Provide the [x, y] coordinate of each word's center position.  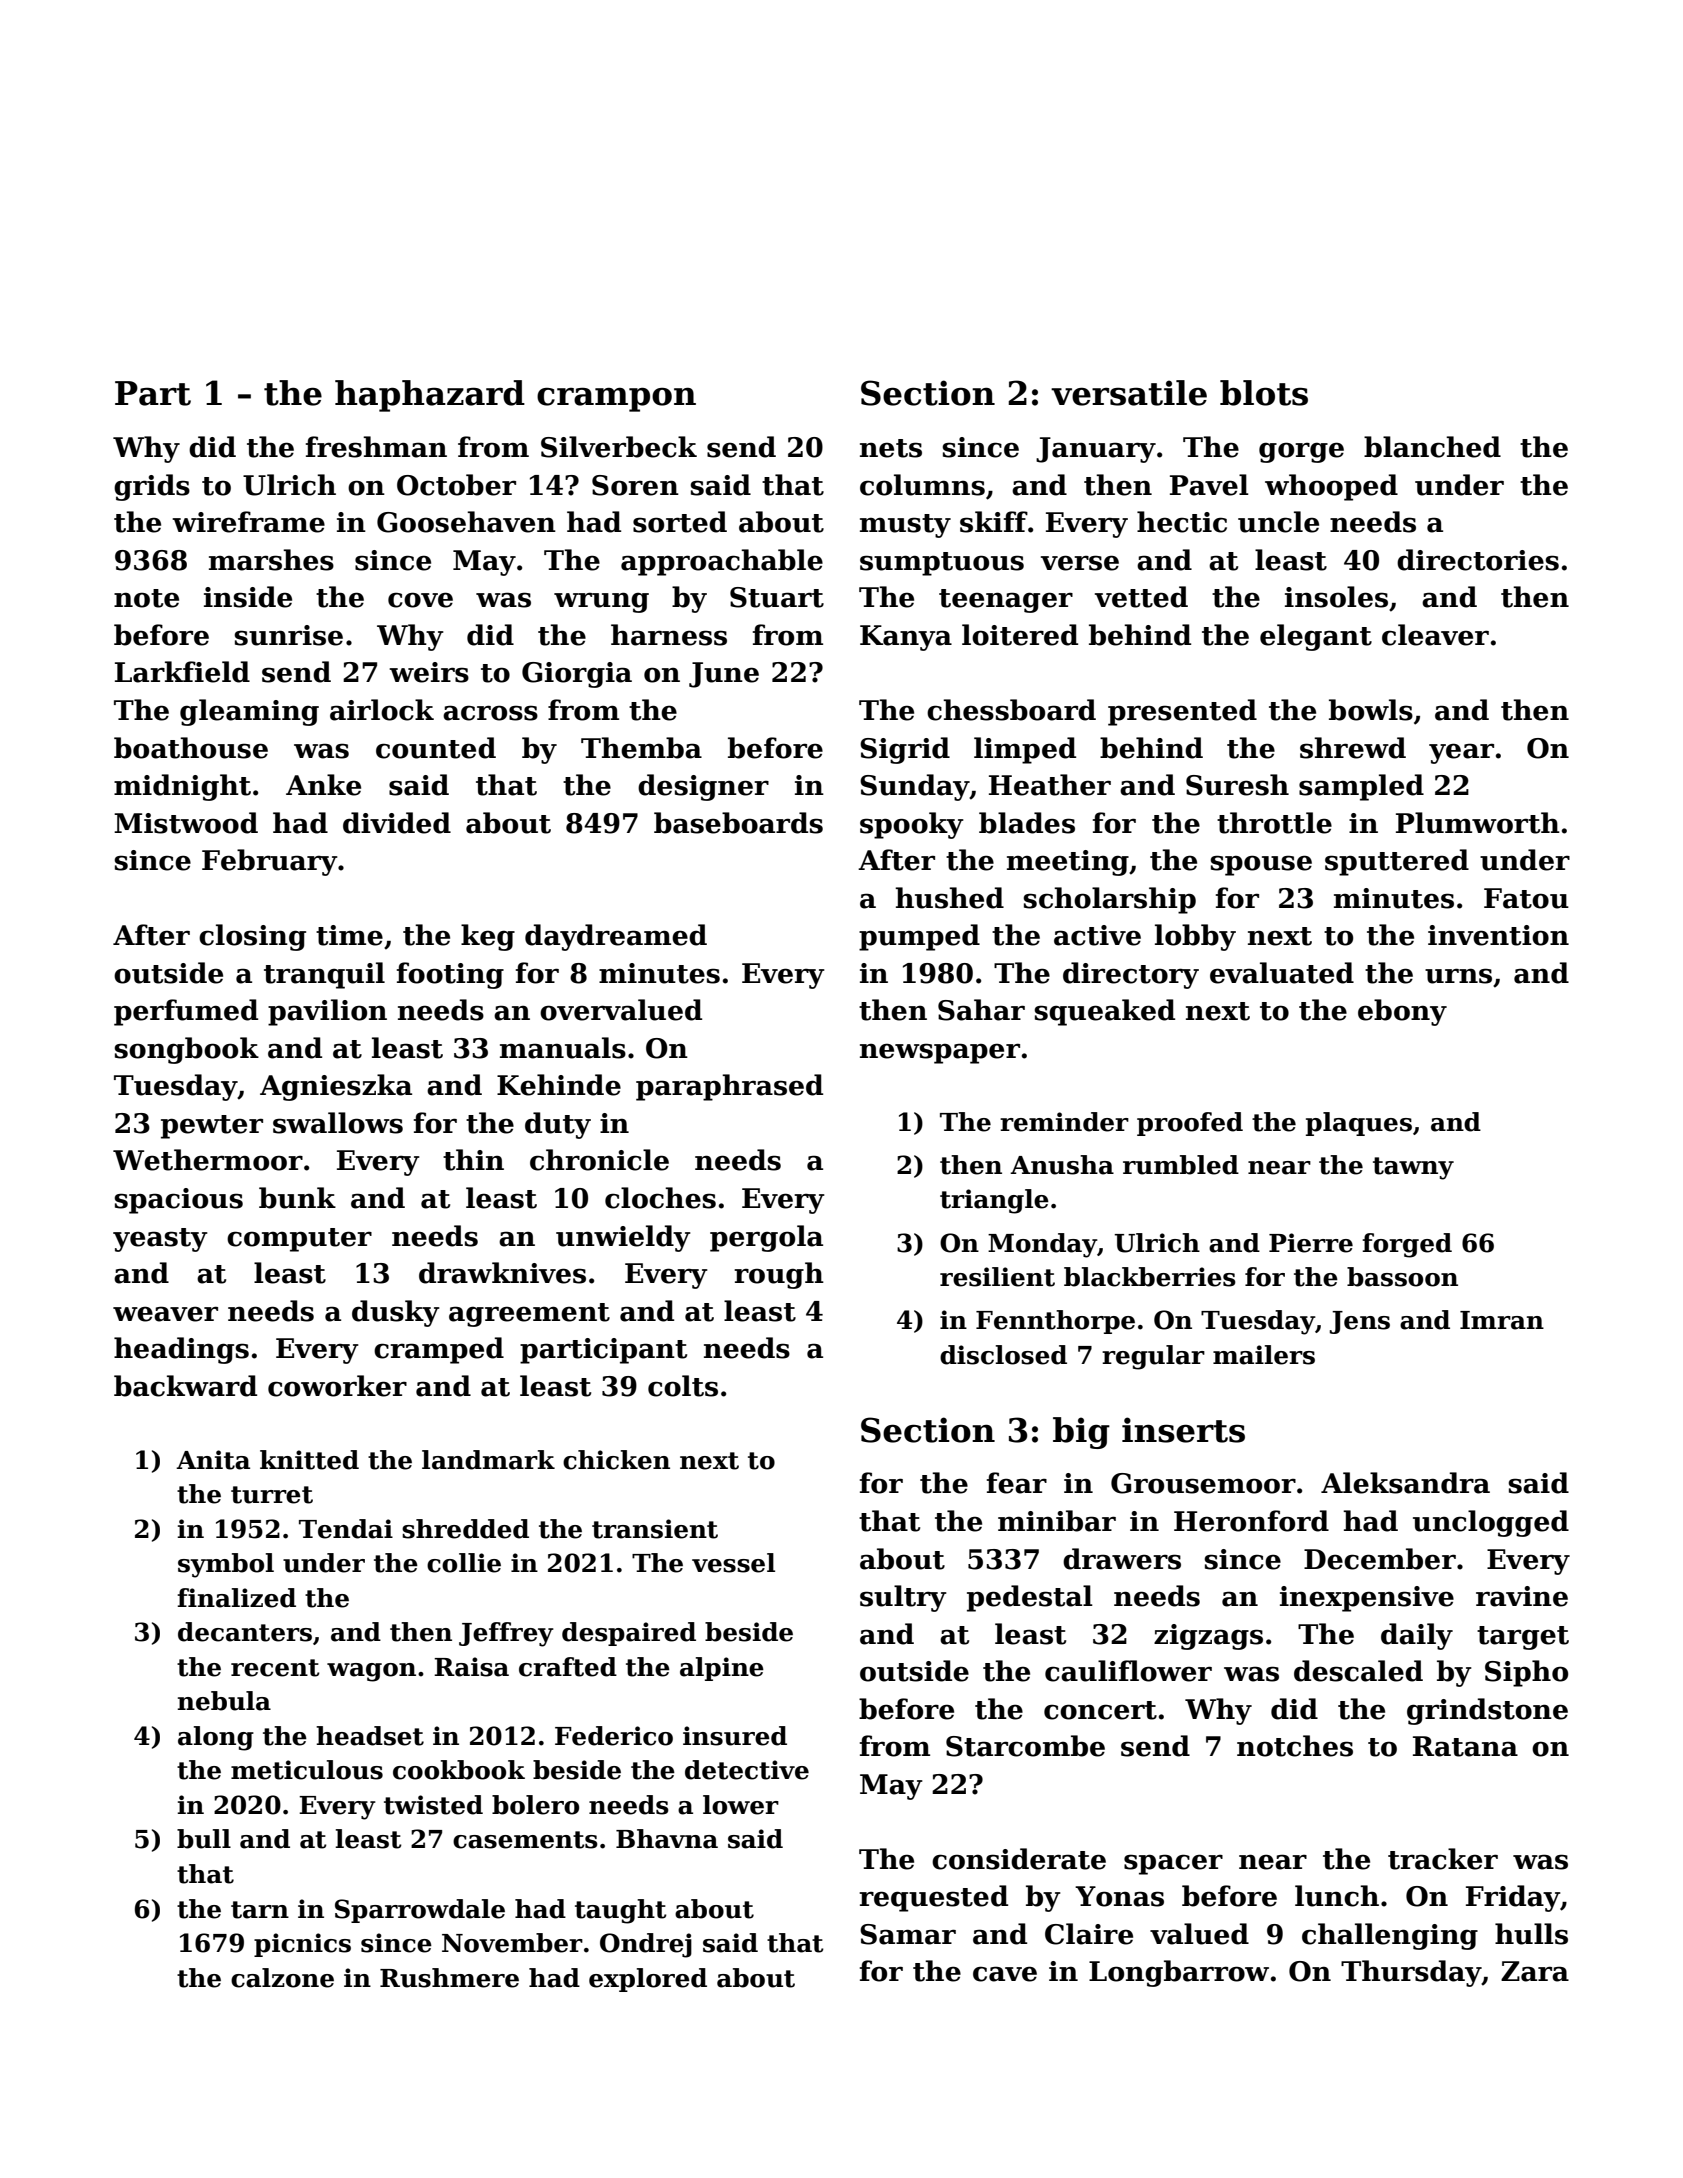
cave [1005, 1974]
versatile [1129, 393]
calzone [282, 1978]
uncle [1278, 522]
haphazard [430, 396]
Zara [1535, 1971]
